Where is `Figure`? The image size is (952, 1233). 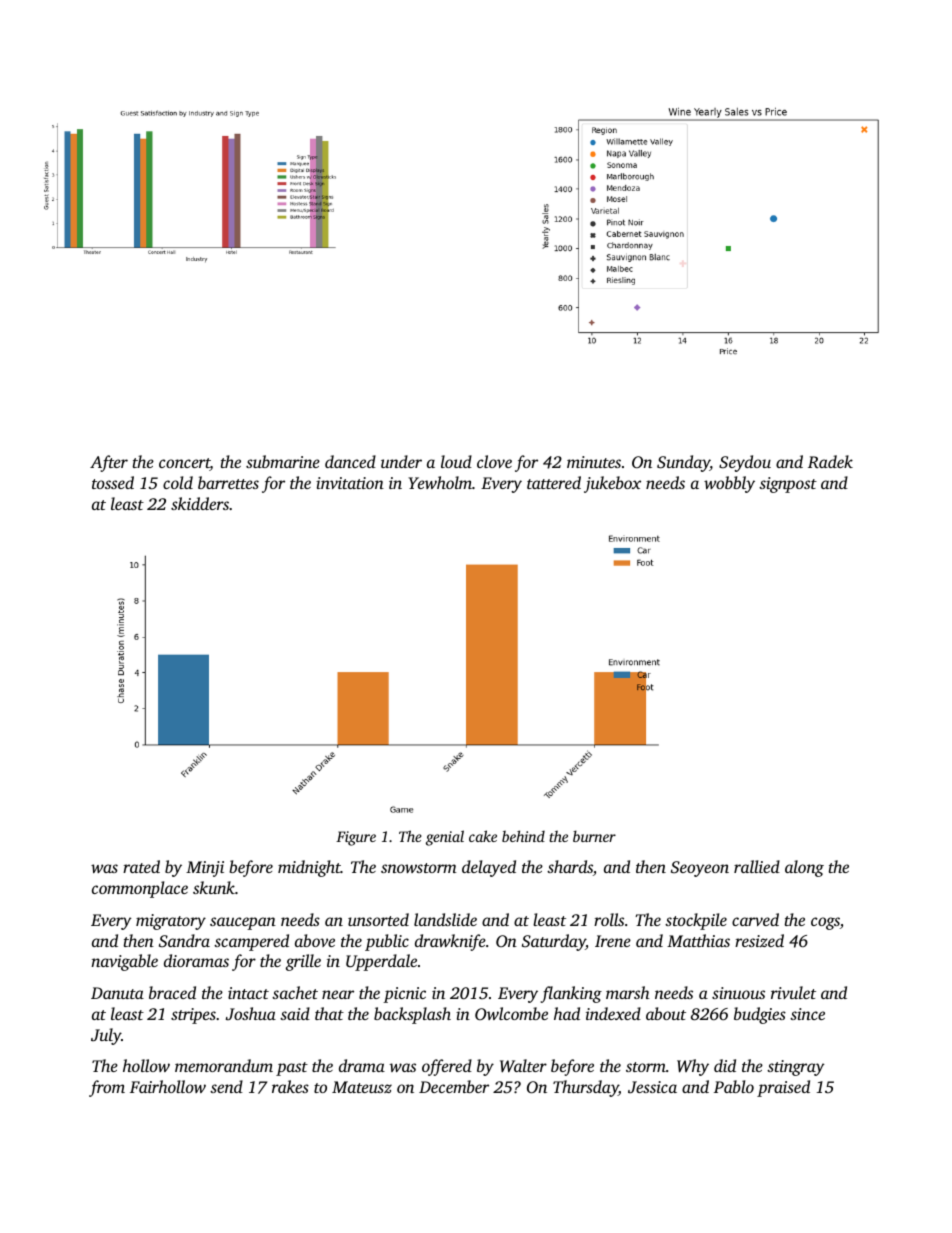
Figure is located at coordinates (356, 838).
